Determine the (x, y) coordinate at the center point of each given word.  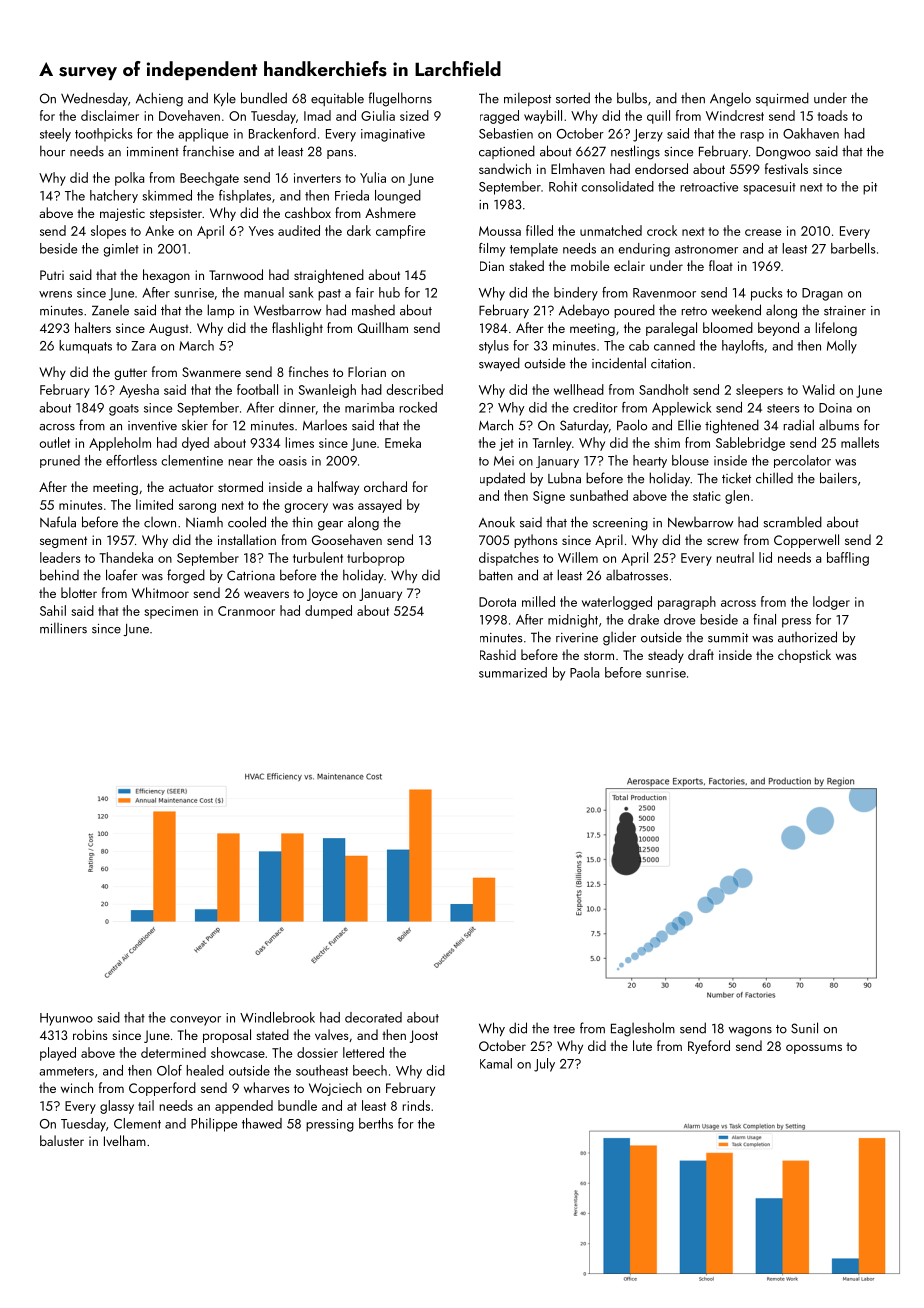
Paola (584, 672)
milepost (527, 99)
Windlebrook (277, 1017)
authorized (807, 637)
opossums (814, 1049)
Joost (424, 1036)
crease (763, 232)
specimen (171, 612)
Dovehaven (189, 115)
